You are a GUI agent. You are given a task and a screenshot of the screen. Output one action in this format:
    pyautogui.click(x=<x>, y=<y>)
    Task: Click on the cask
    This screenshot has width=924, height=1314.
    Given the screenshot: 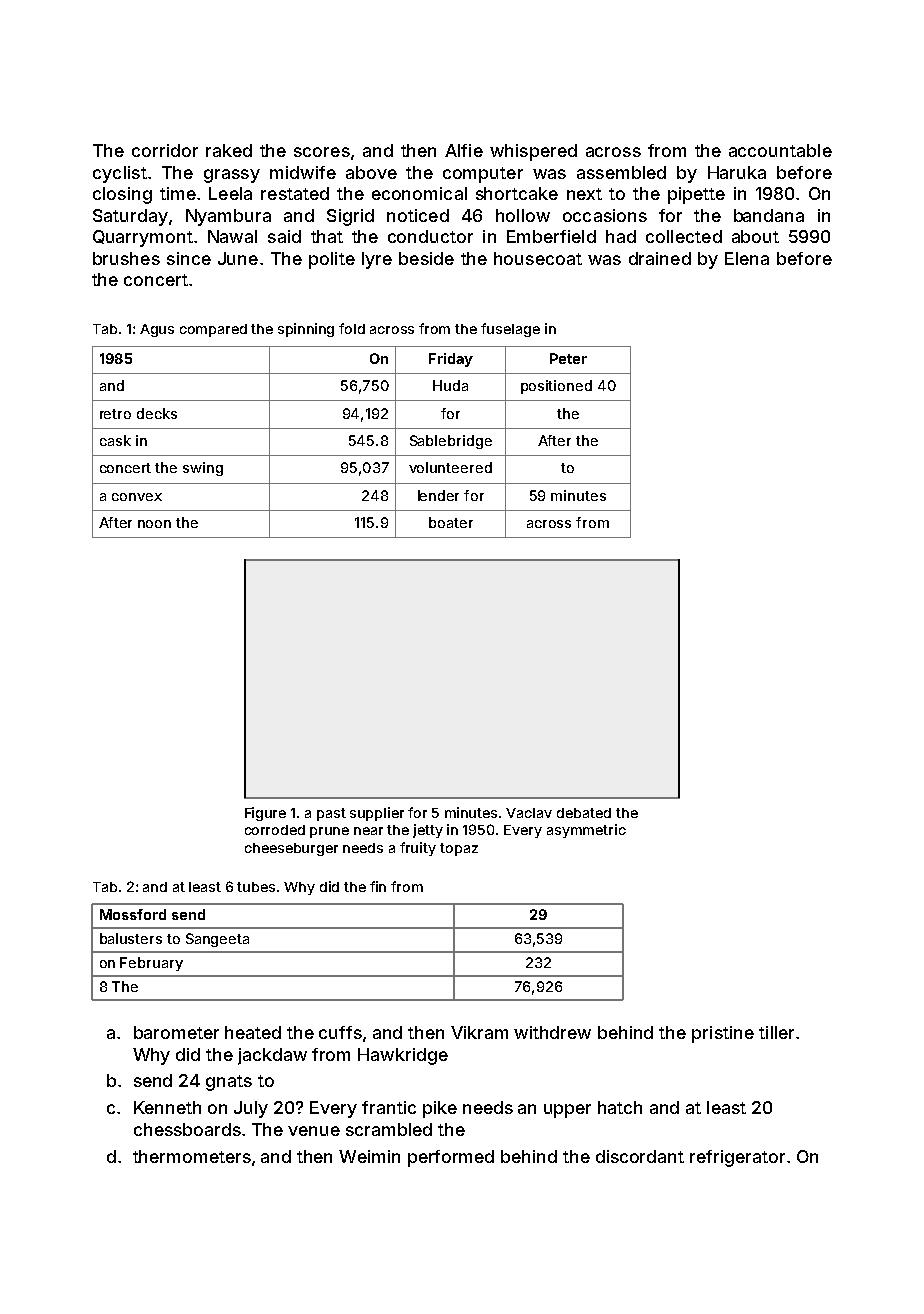 What is the action you would take?
    pyautogui.click(x=115, y=440)
